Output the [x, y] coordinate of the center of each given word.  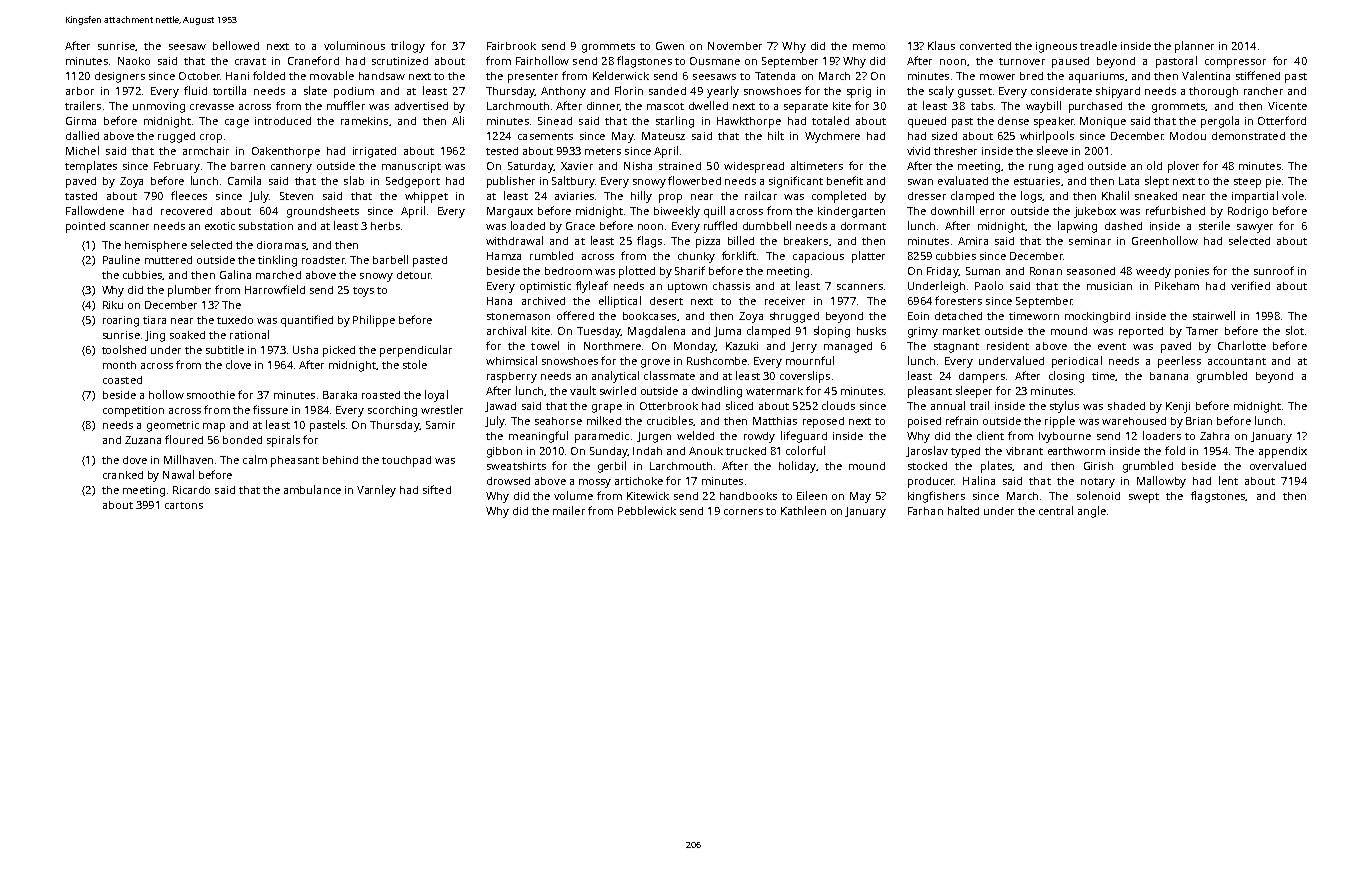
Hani [237, 76]
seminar [1090, 241]
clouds [838, 405]
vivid [918, 151]
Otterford [1282, 120]
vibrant [1024, 451]
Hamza [504, 256]
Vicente [1287, 106]
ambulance [312, 489]
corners [743, 512]
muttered [168, 260]
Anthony [563, 92]
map [214, 427]
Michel [82, 150]
